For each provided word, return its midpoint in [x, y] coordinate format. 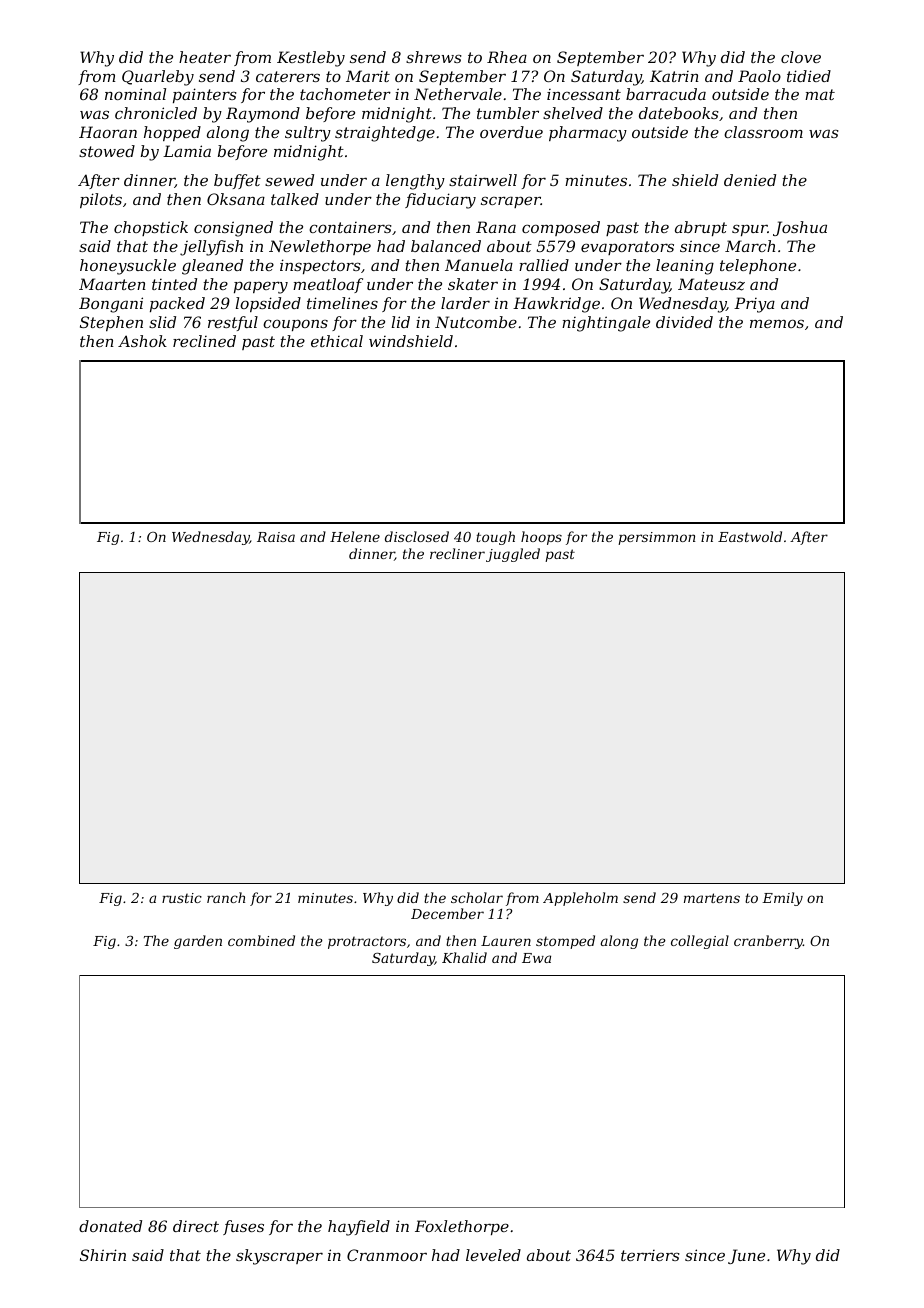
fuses [243, 1227]
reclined [204, 341]
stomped [565, 942]
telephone [758, 266]
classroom [763, 132]
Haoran [108, 132]
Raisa [276, 537]
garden [198, 942]
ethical [337, 341]
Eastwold [750, 536]
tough [495, 538]
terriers [650, 1255]
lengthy [415, 182]
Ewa [536, 958]
